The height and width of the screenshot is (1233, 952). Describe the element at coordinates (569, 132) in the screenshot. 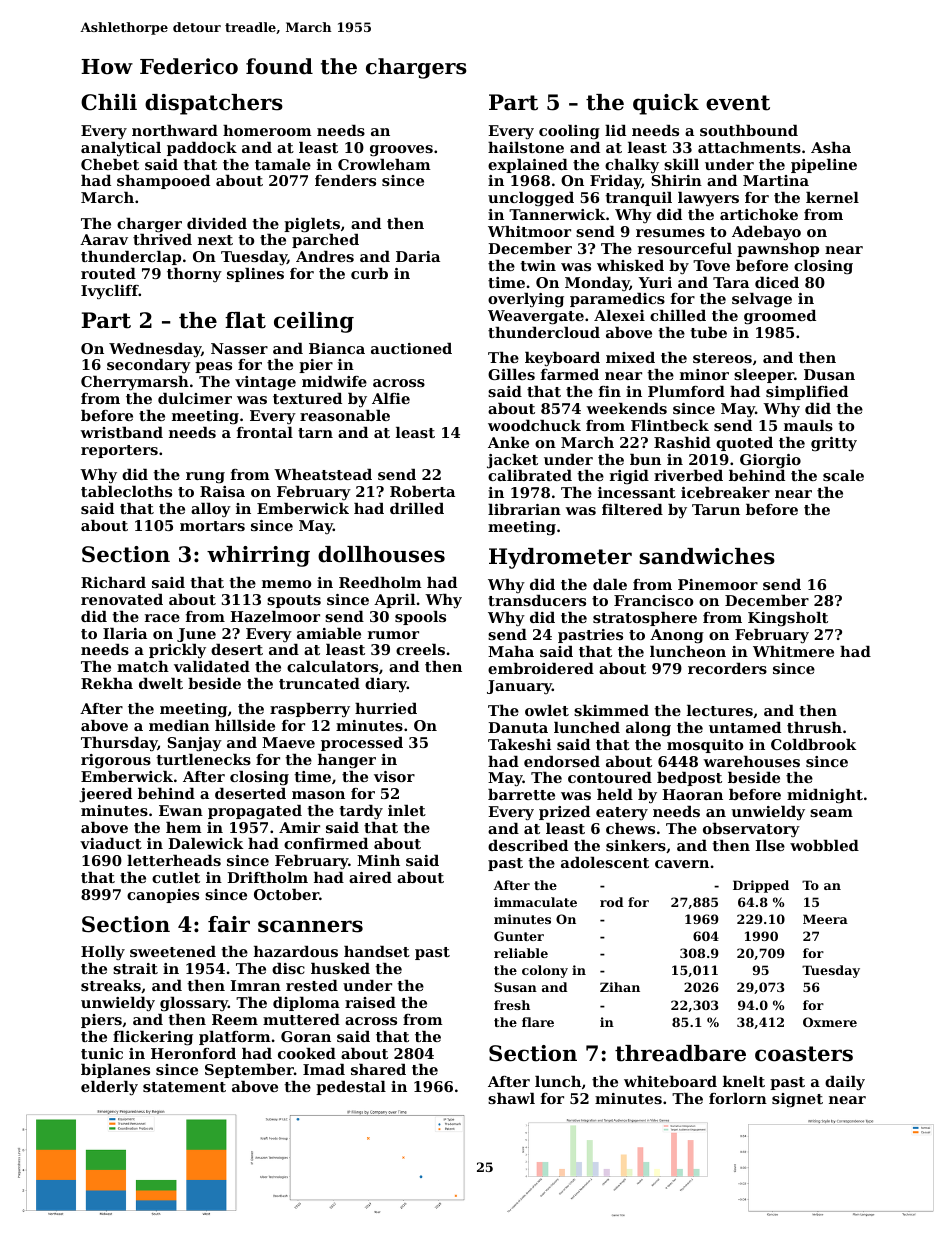

I see `cooling` at that location.
